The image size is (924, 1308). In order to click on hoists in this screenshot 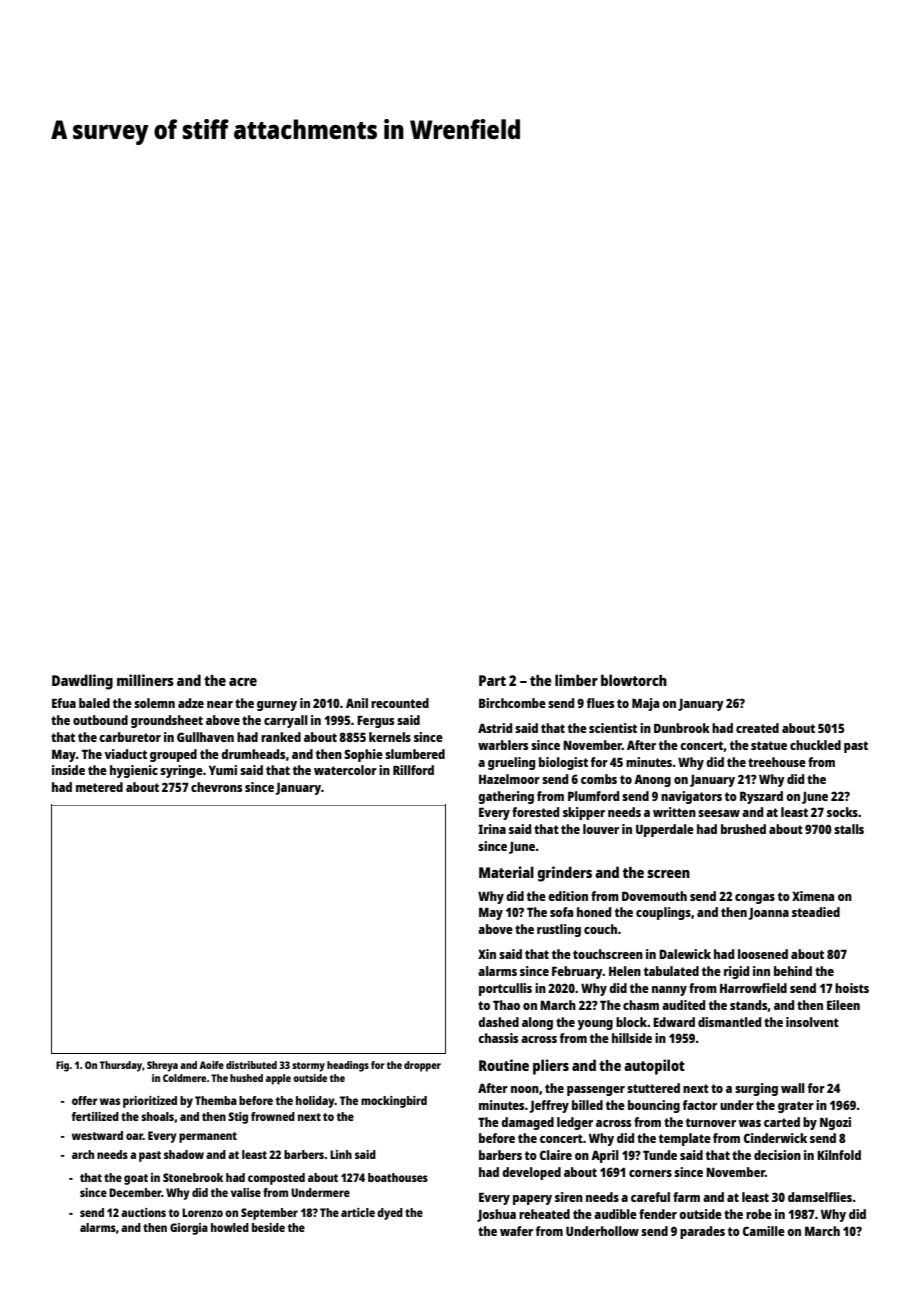, I will do `click(852, 988)`.
